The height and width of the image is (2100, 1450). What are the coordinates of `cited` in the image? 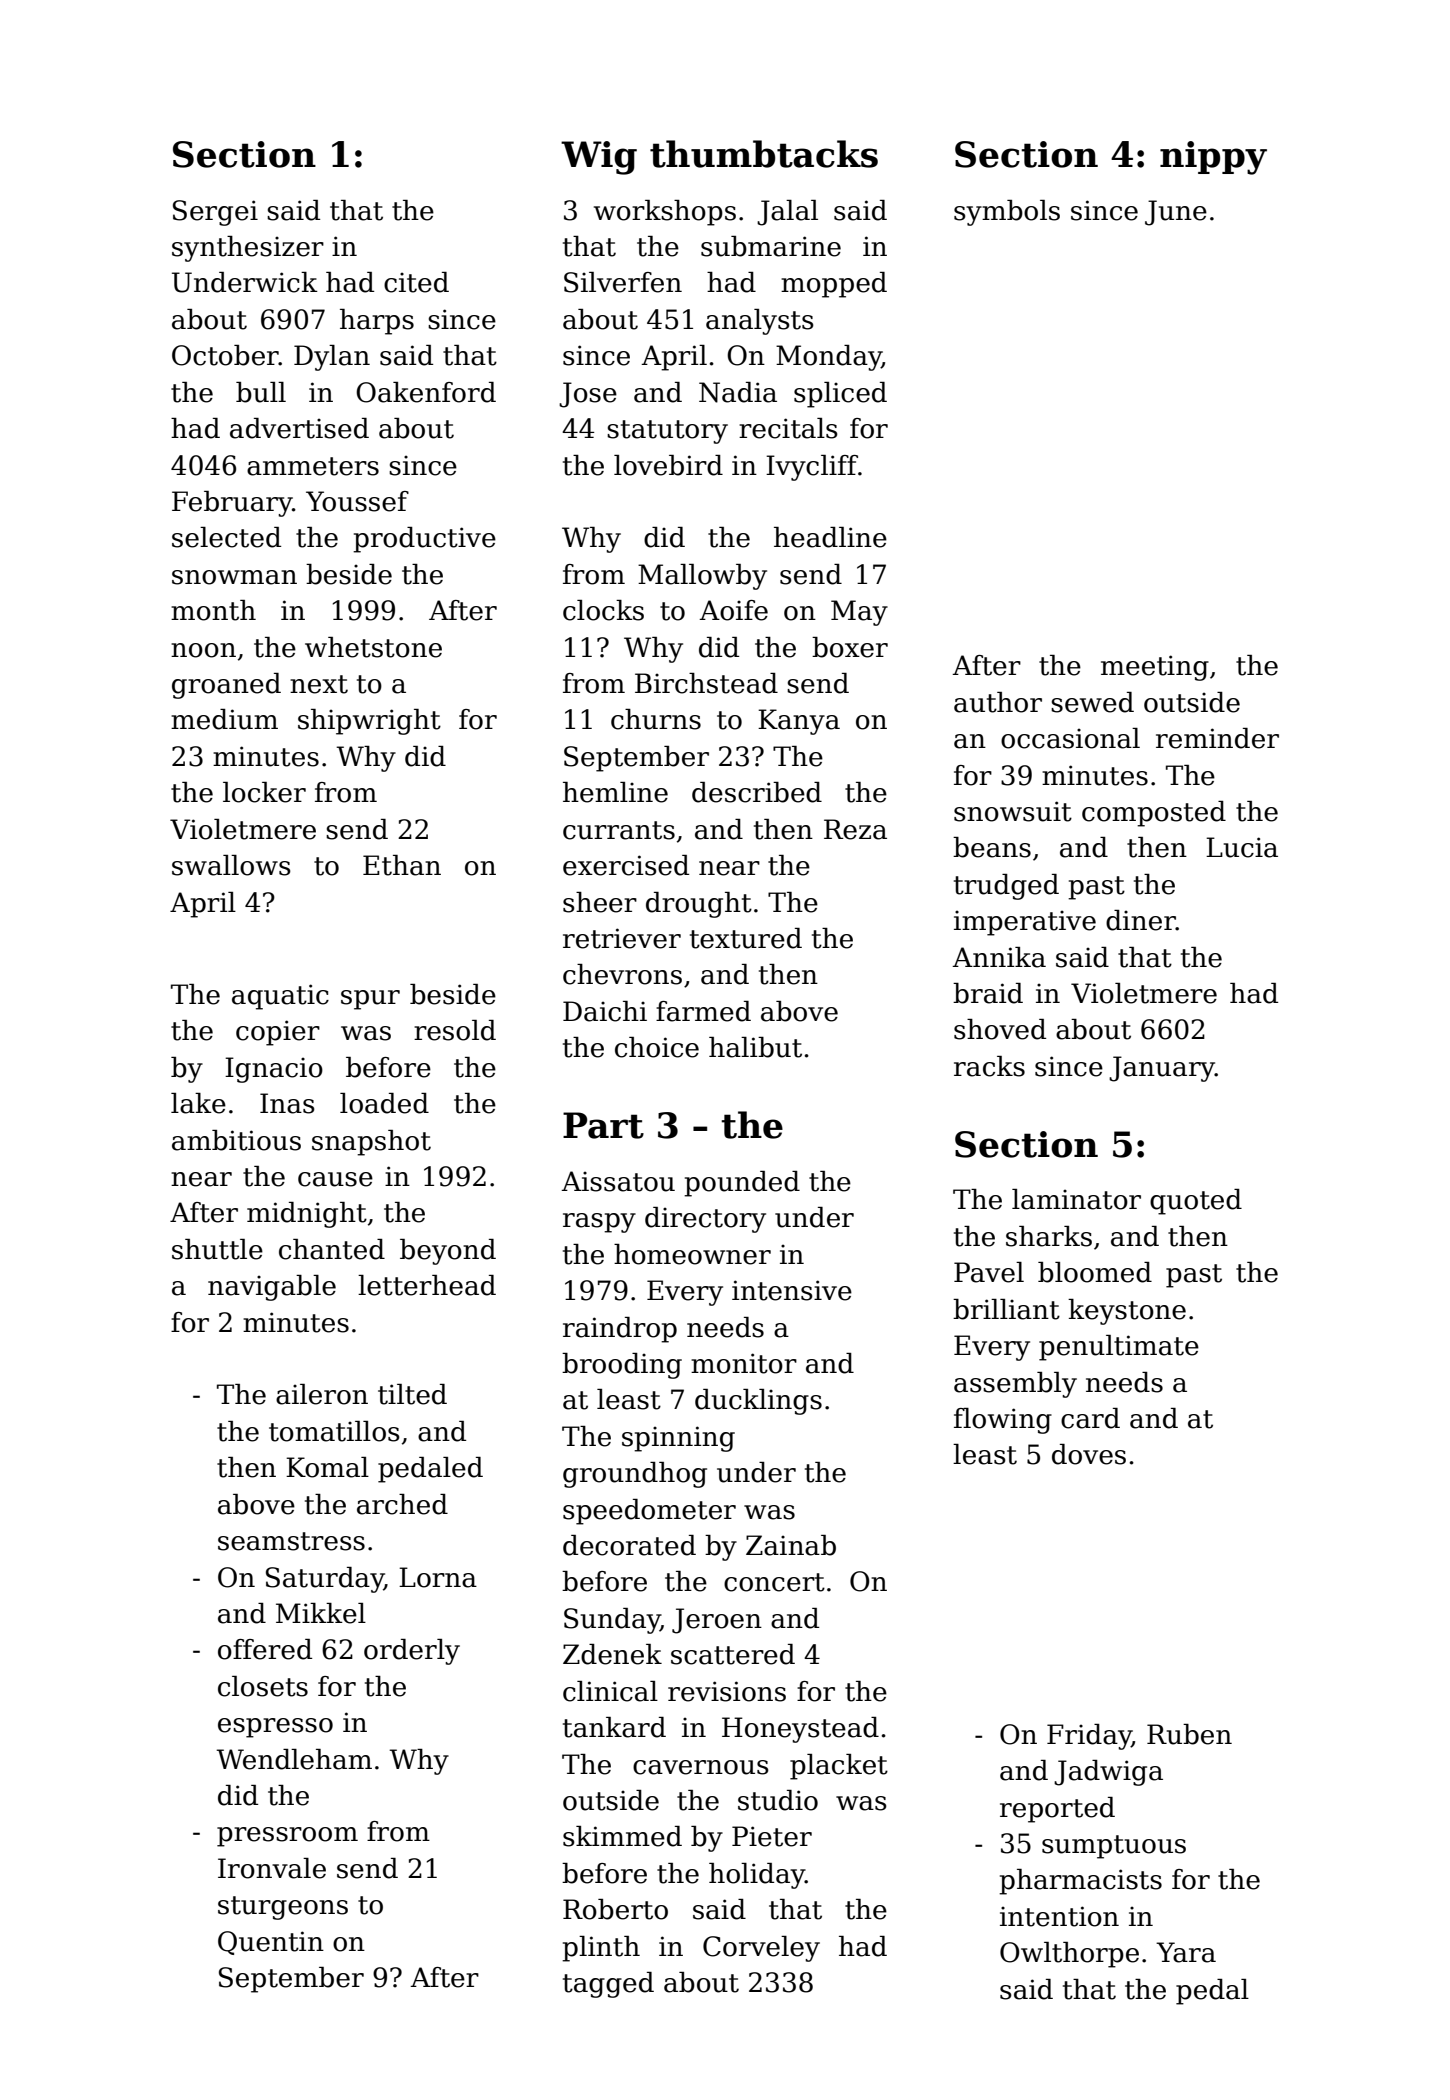 It's located at (416, 282).
